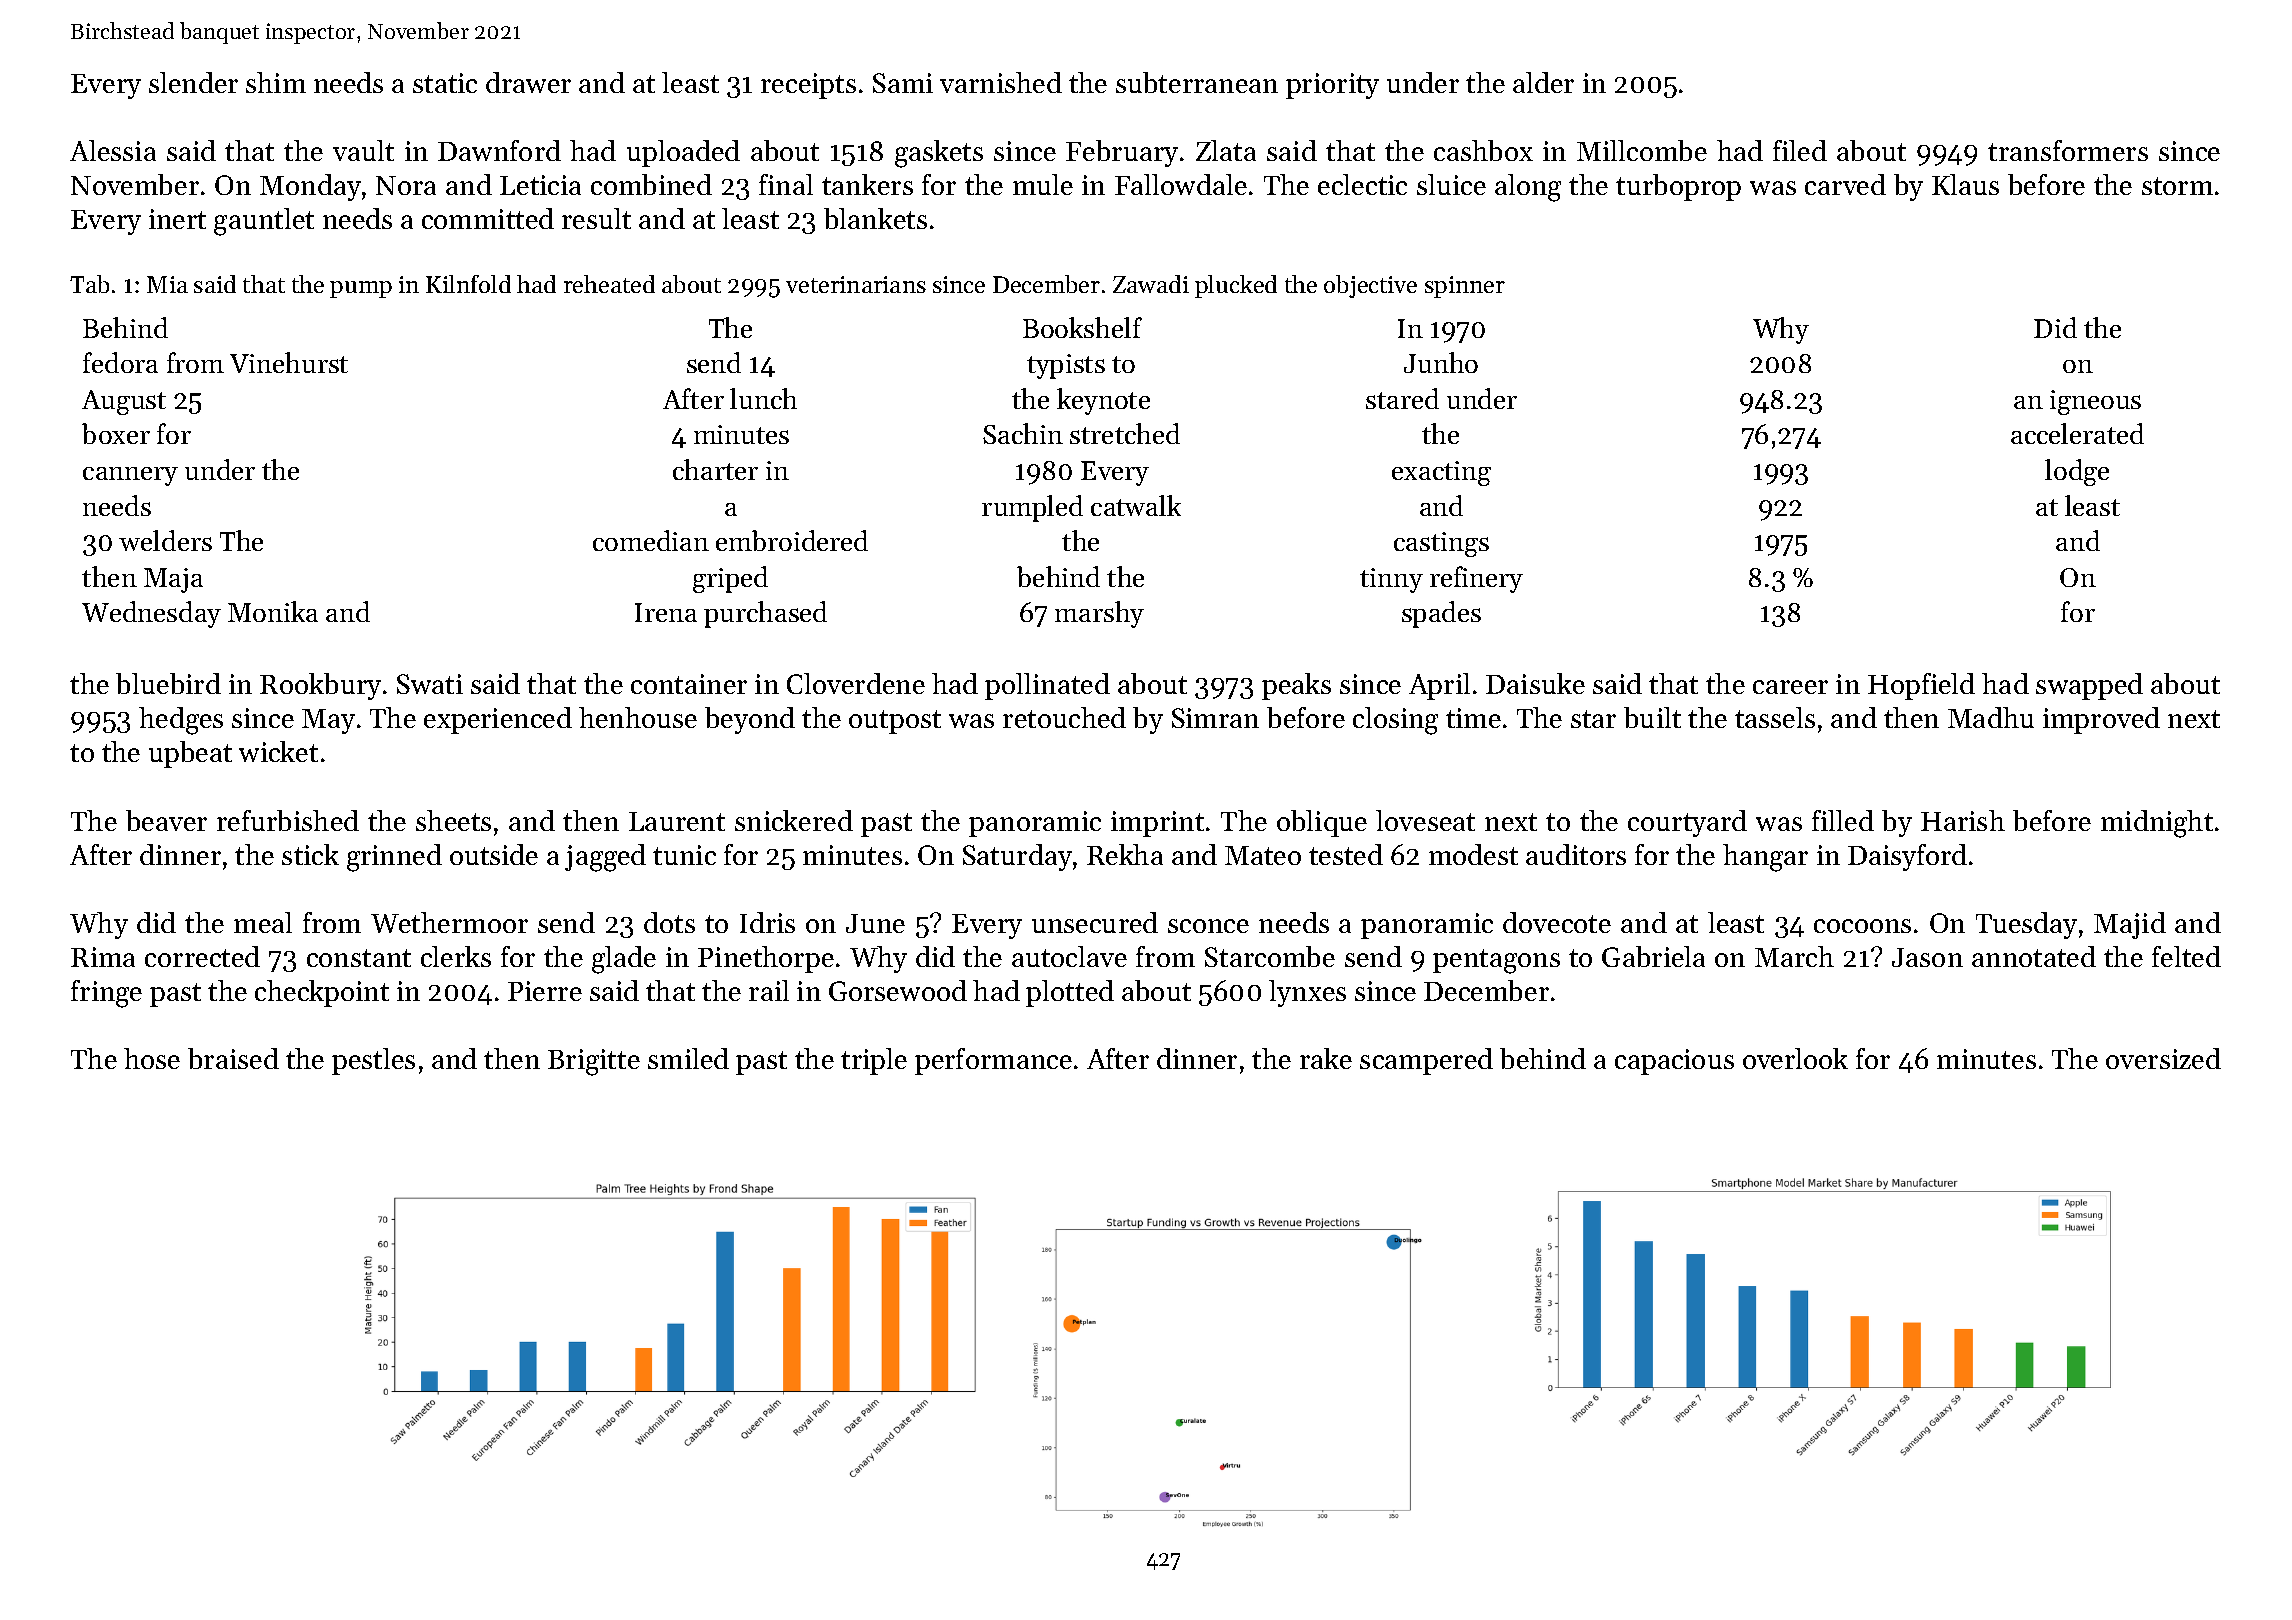 This page has width=2292, height=1620. What do you see at coordinates (181, 721) in the page?
I see `hedges` at bounding box center [181, 721].
